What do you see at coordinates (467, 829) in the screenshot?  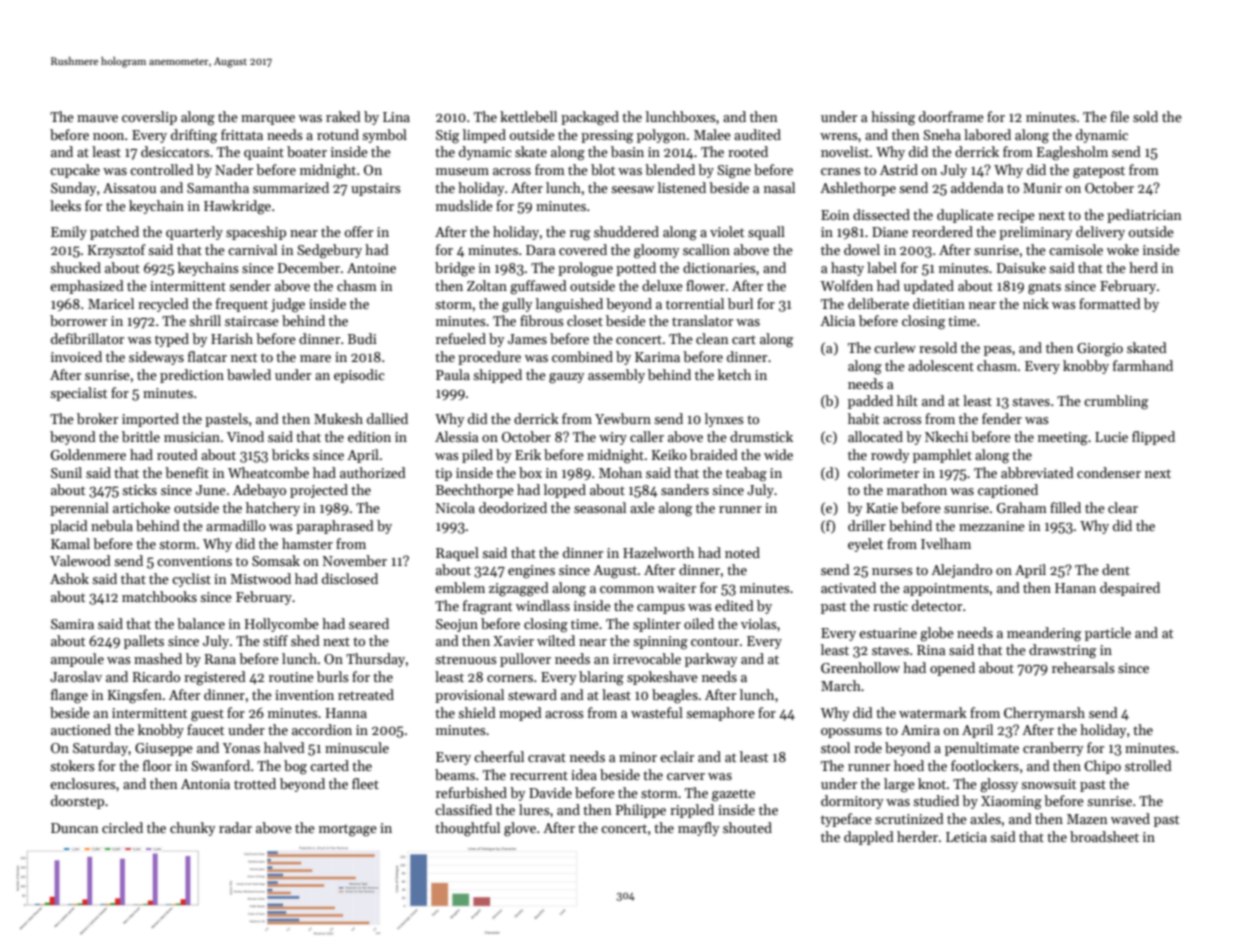 I see `thoughtful` at bounding box center [467, 829].
